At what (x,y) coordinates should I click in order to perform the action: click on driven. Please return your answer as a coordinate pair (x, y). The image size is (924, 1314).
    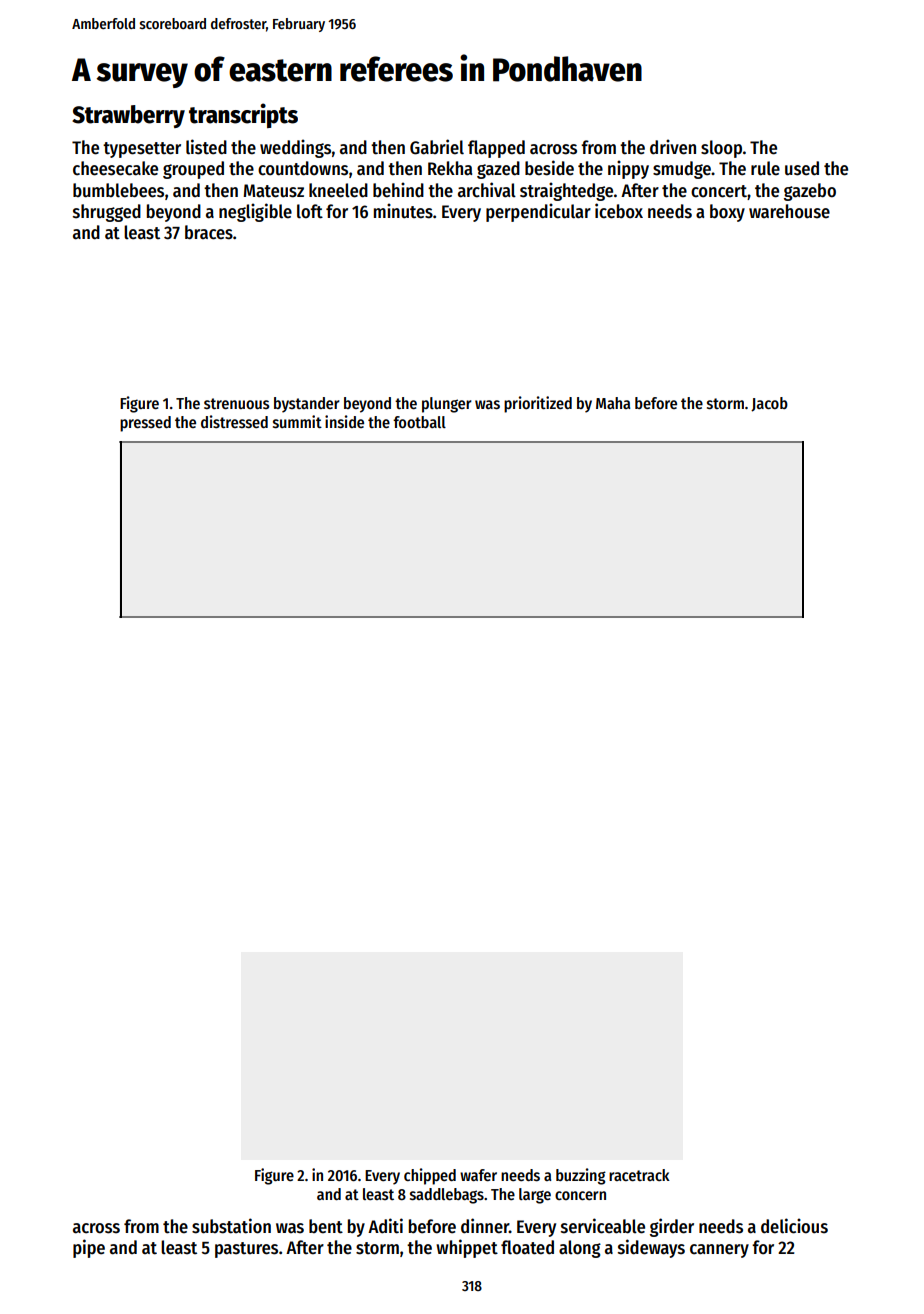
    Looking at the image, I should click on (673, 147).
